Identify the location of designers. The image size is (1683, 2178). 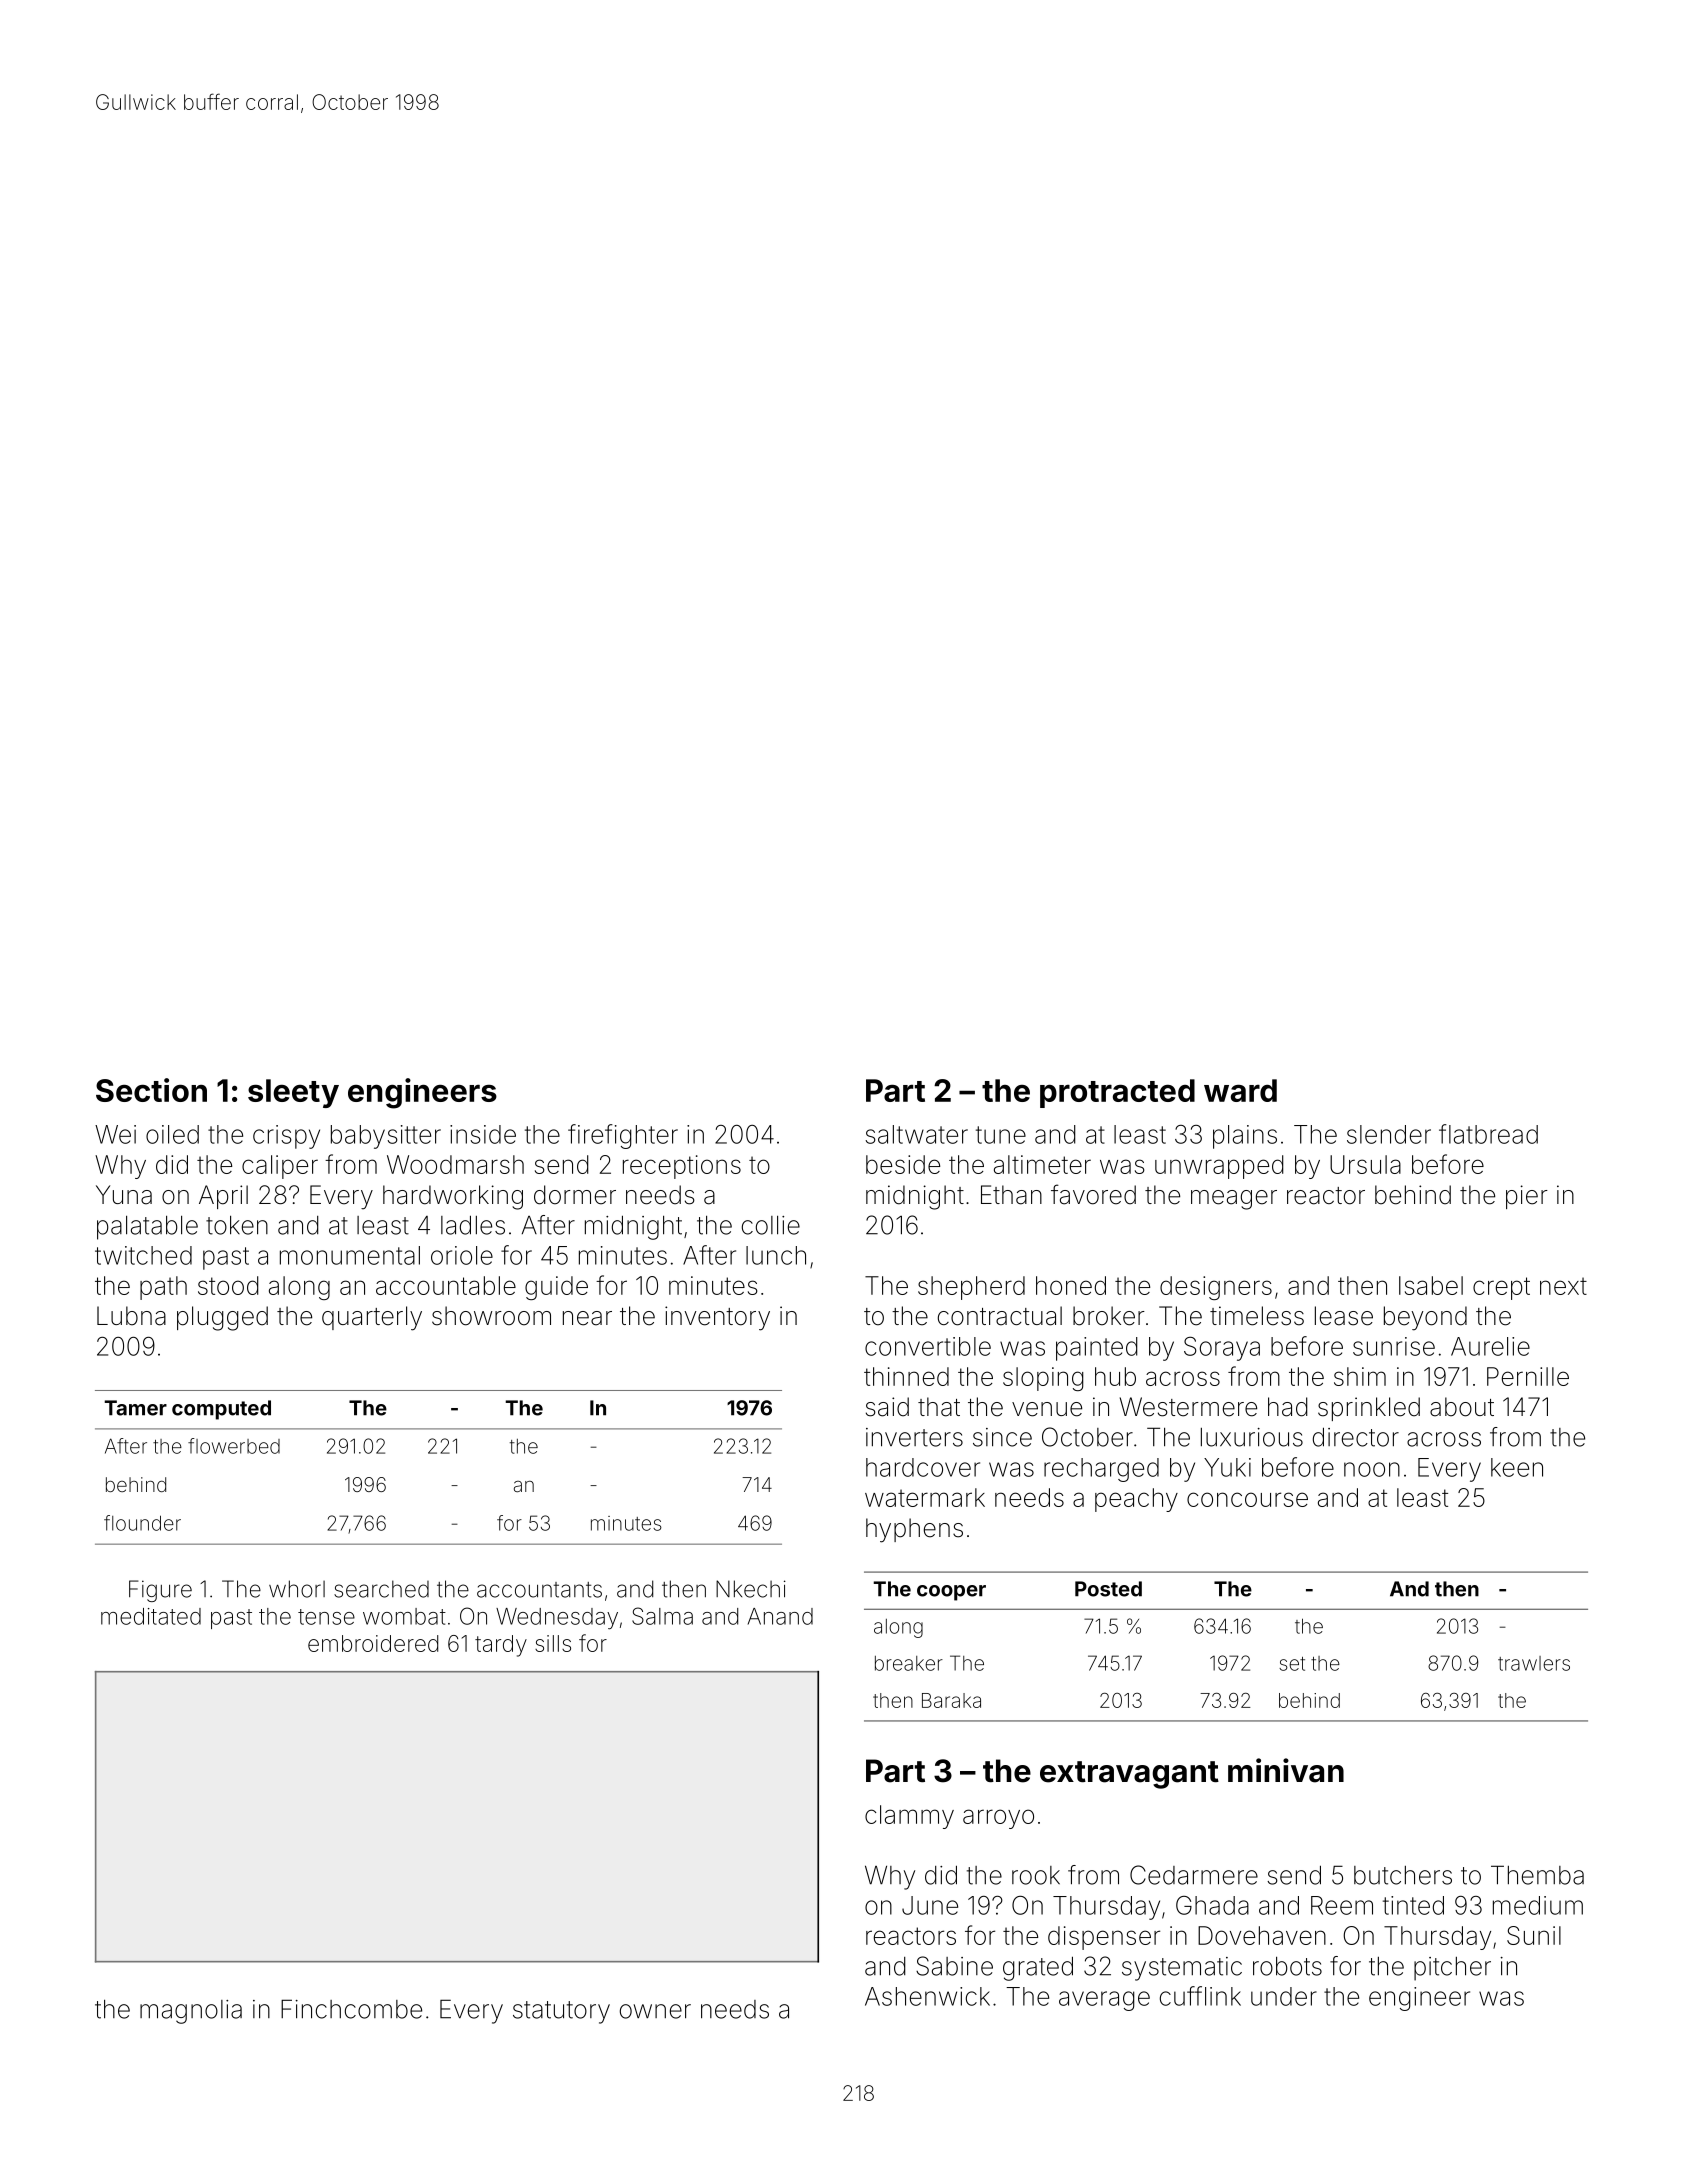
(1216, 1288).
